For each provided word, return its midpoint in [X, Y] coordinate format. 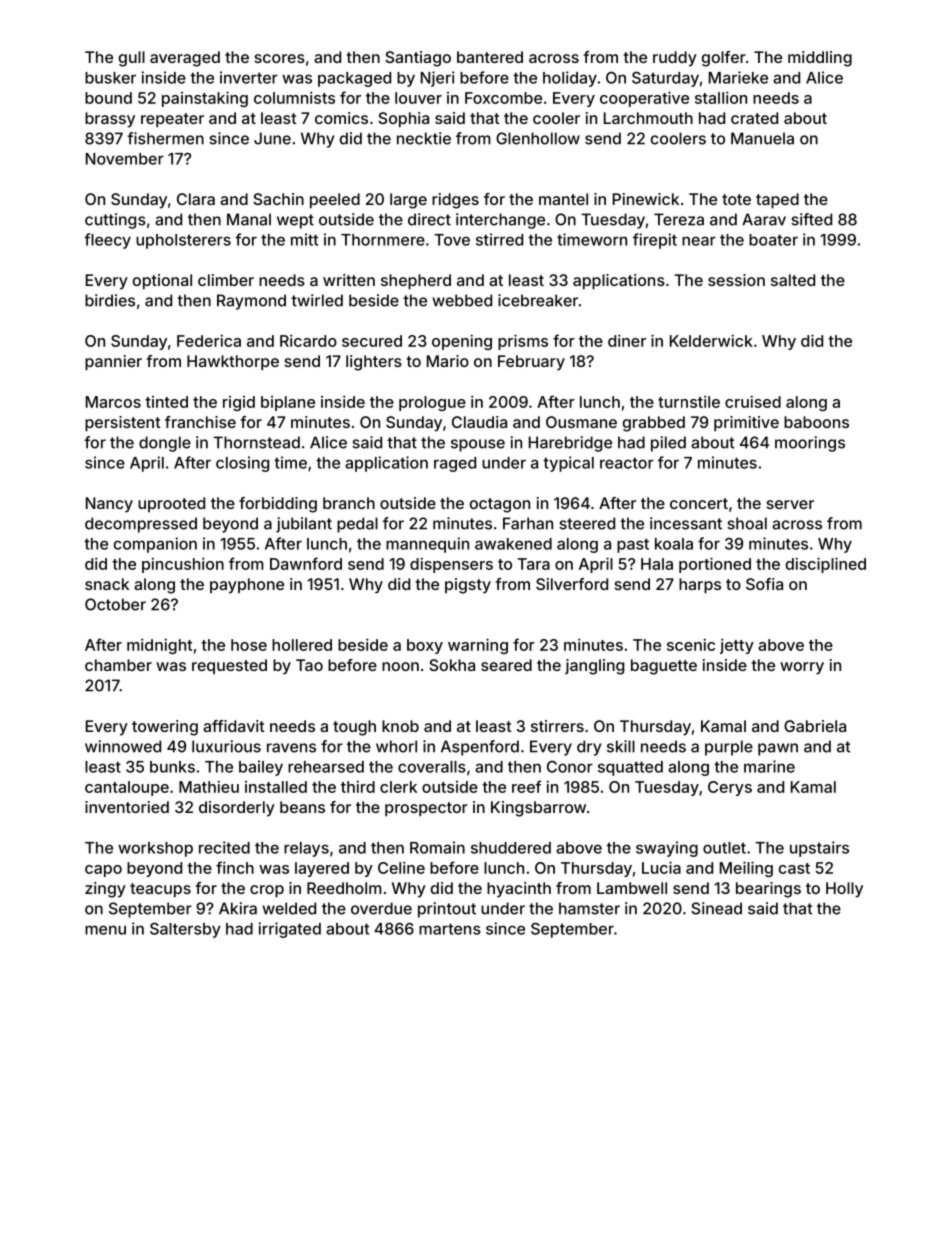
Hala [657, 564]
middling [820, 59]
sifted [811, 219]
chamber [118, 665]
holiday [570, 79]
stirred [499, 239]
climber [226, 280]
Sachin [278, 199]
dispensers [451, 565]
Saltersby [185, 930]
